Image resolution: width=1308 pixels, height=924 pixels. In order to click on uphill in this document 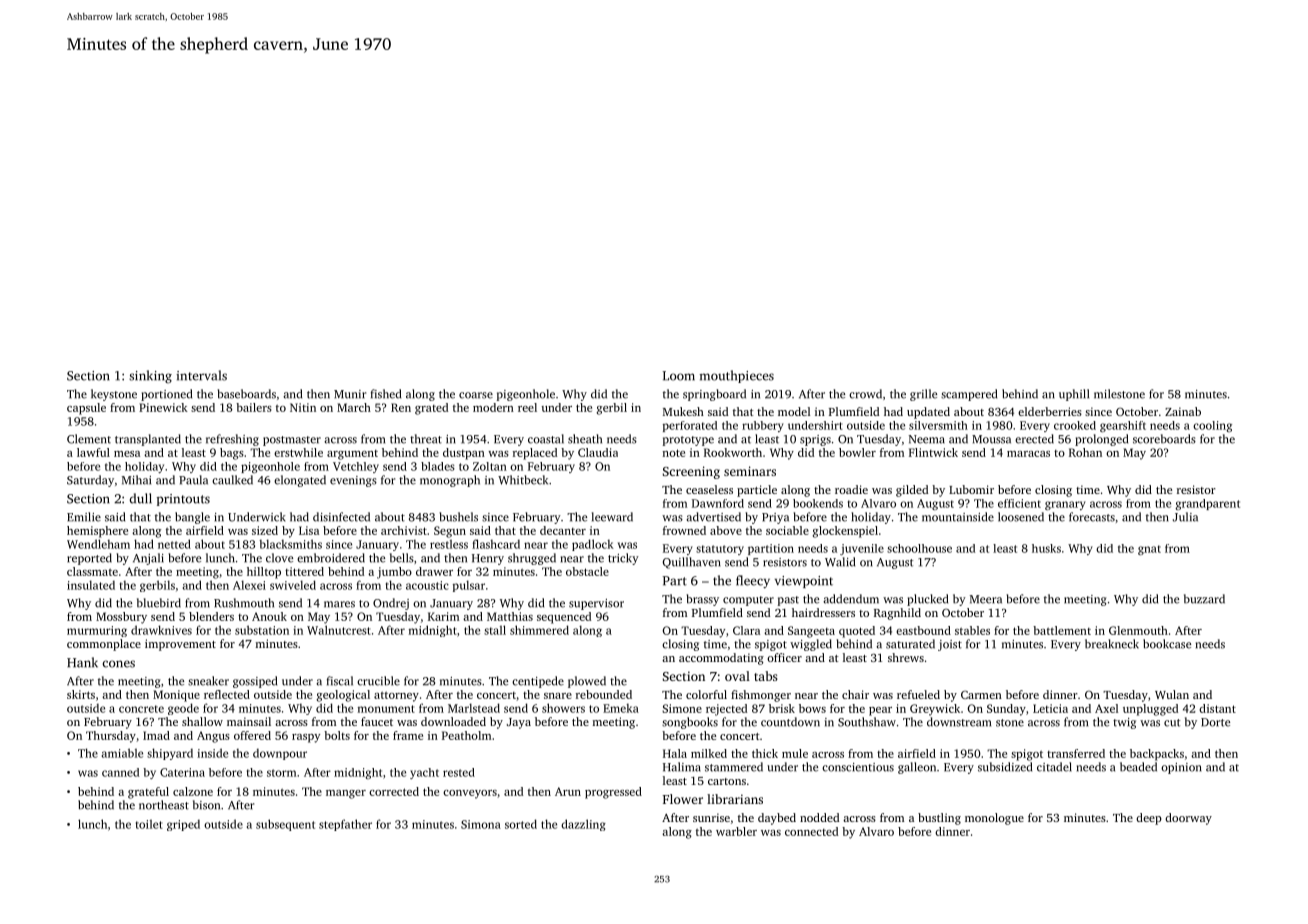, I will do `click(1074, 395)`.
